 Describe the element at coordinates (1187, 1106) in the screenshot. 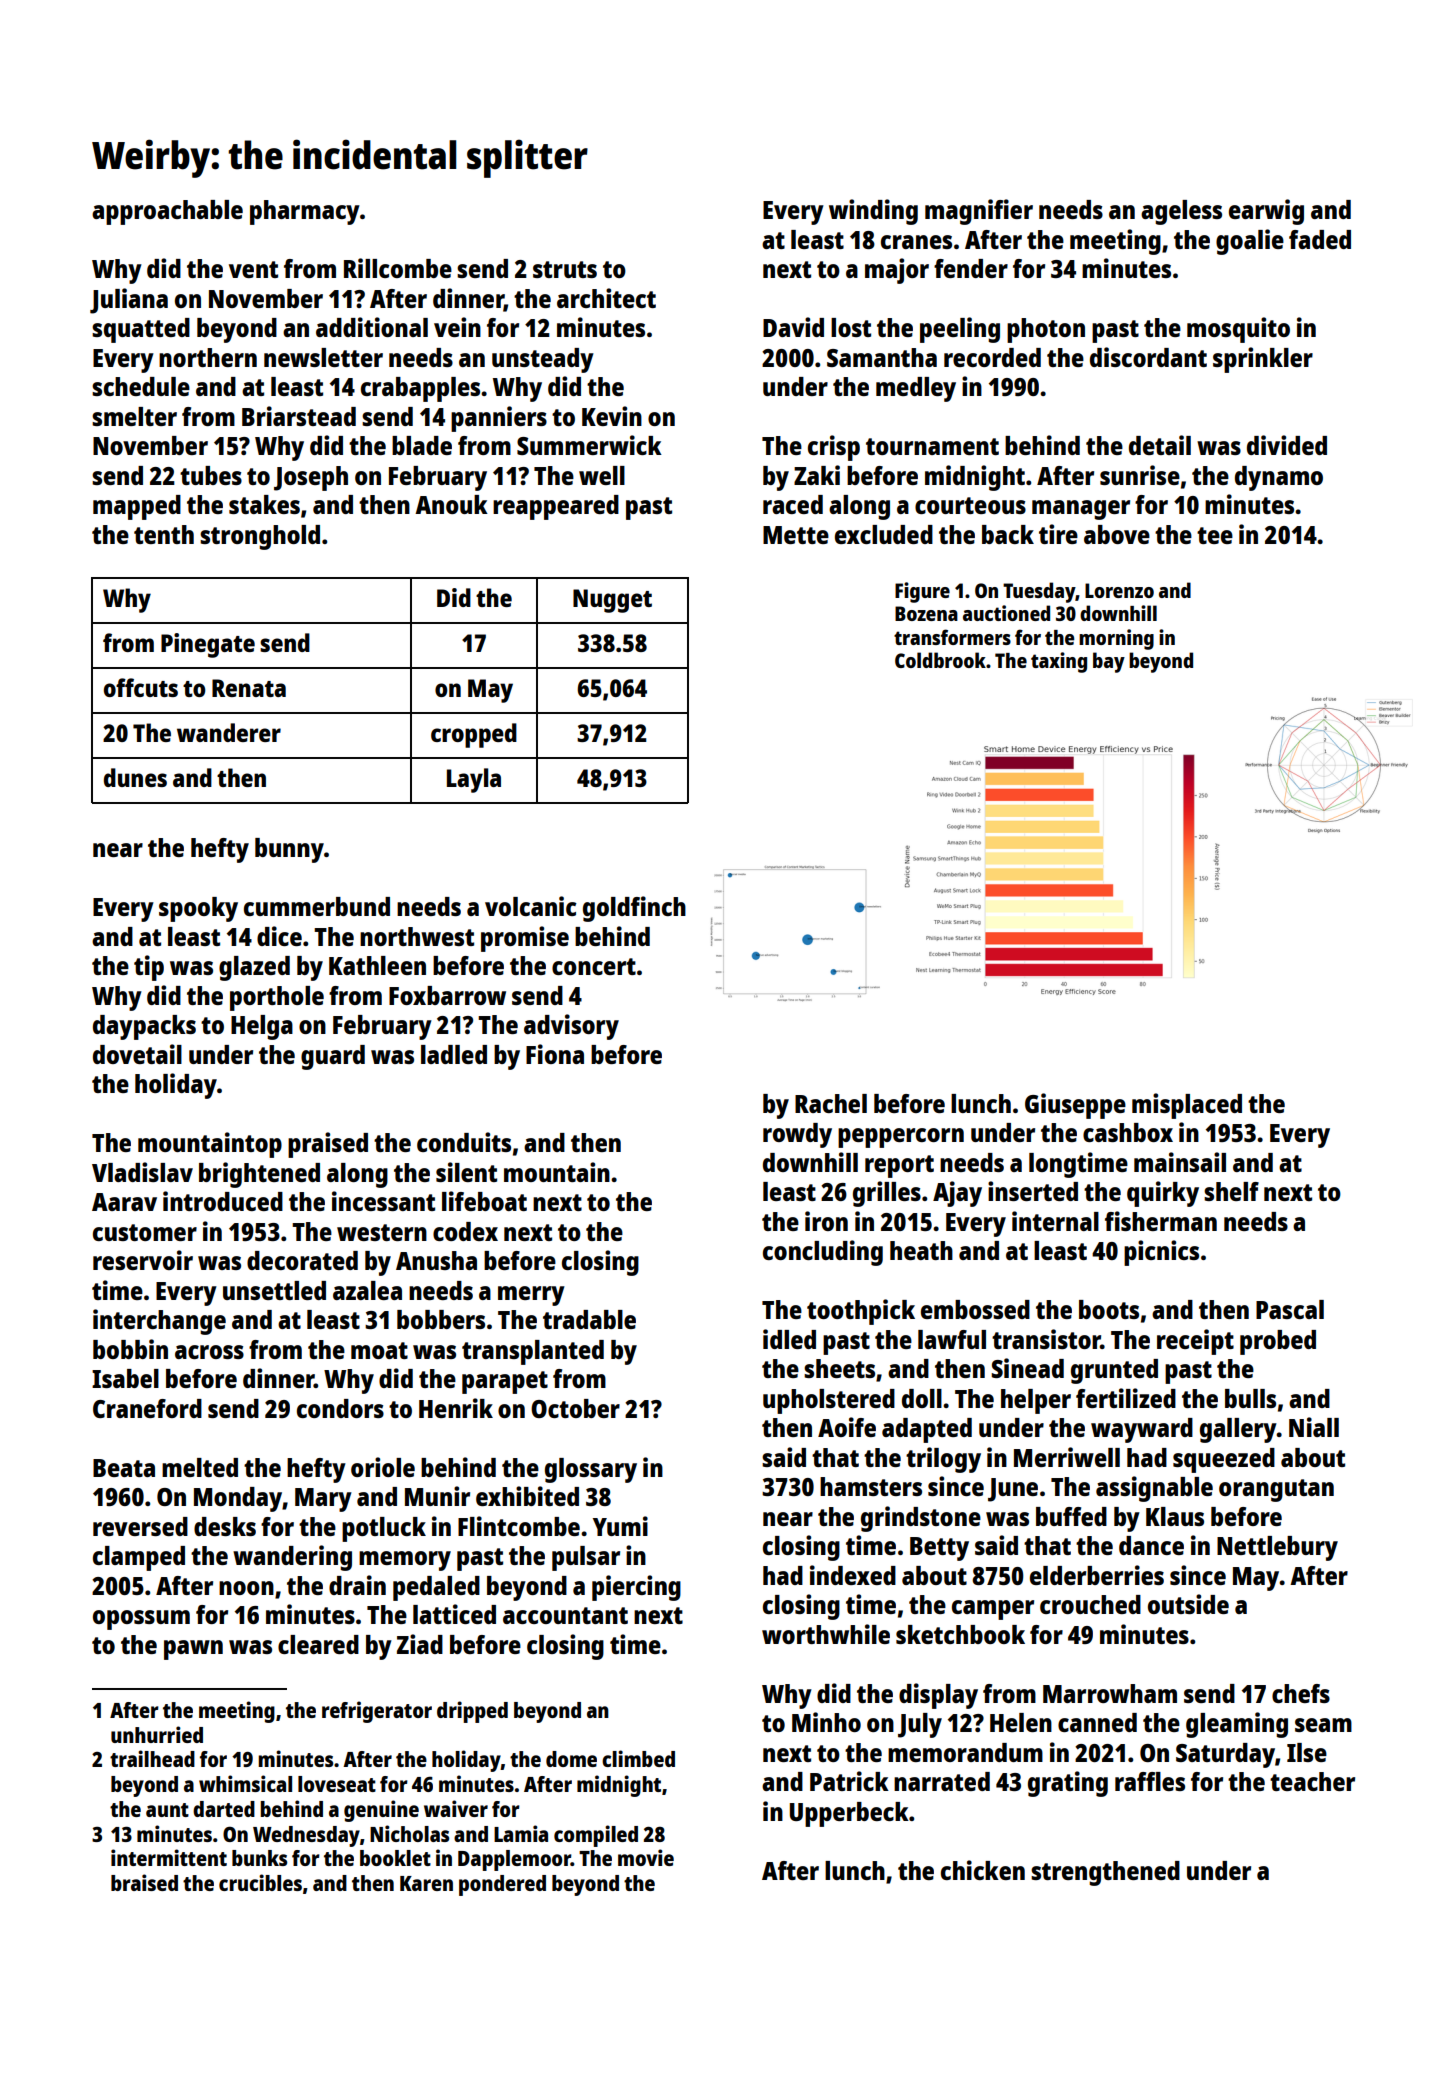

I see `misplaced` at that location.
